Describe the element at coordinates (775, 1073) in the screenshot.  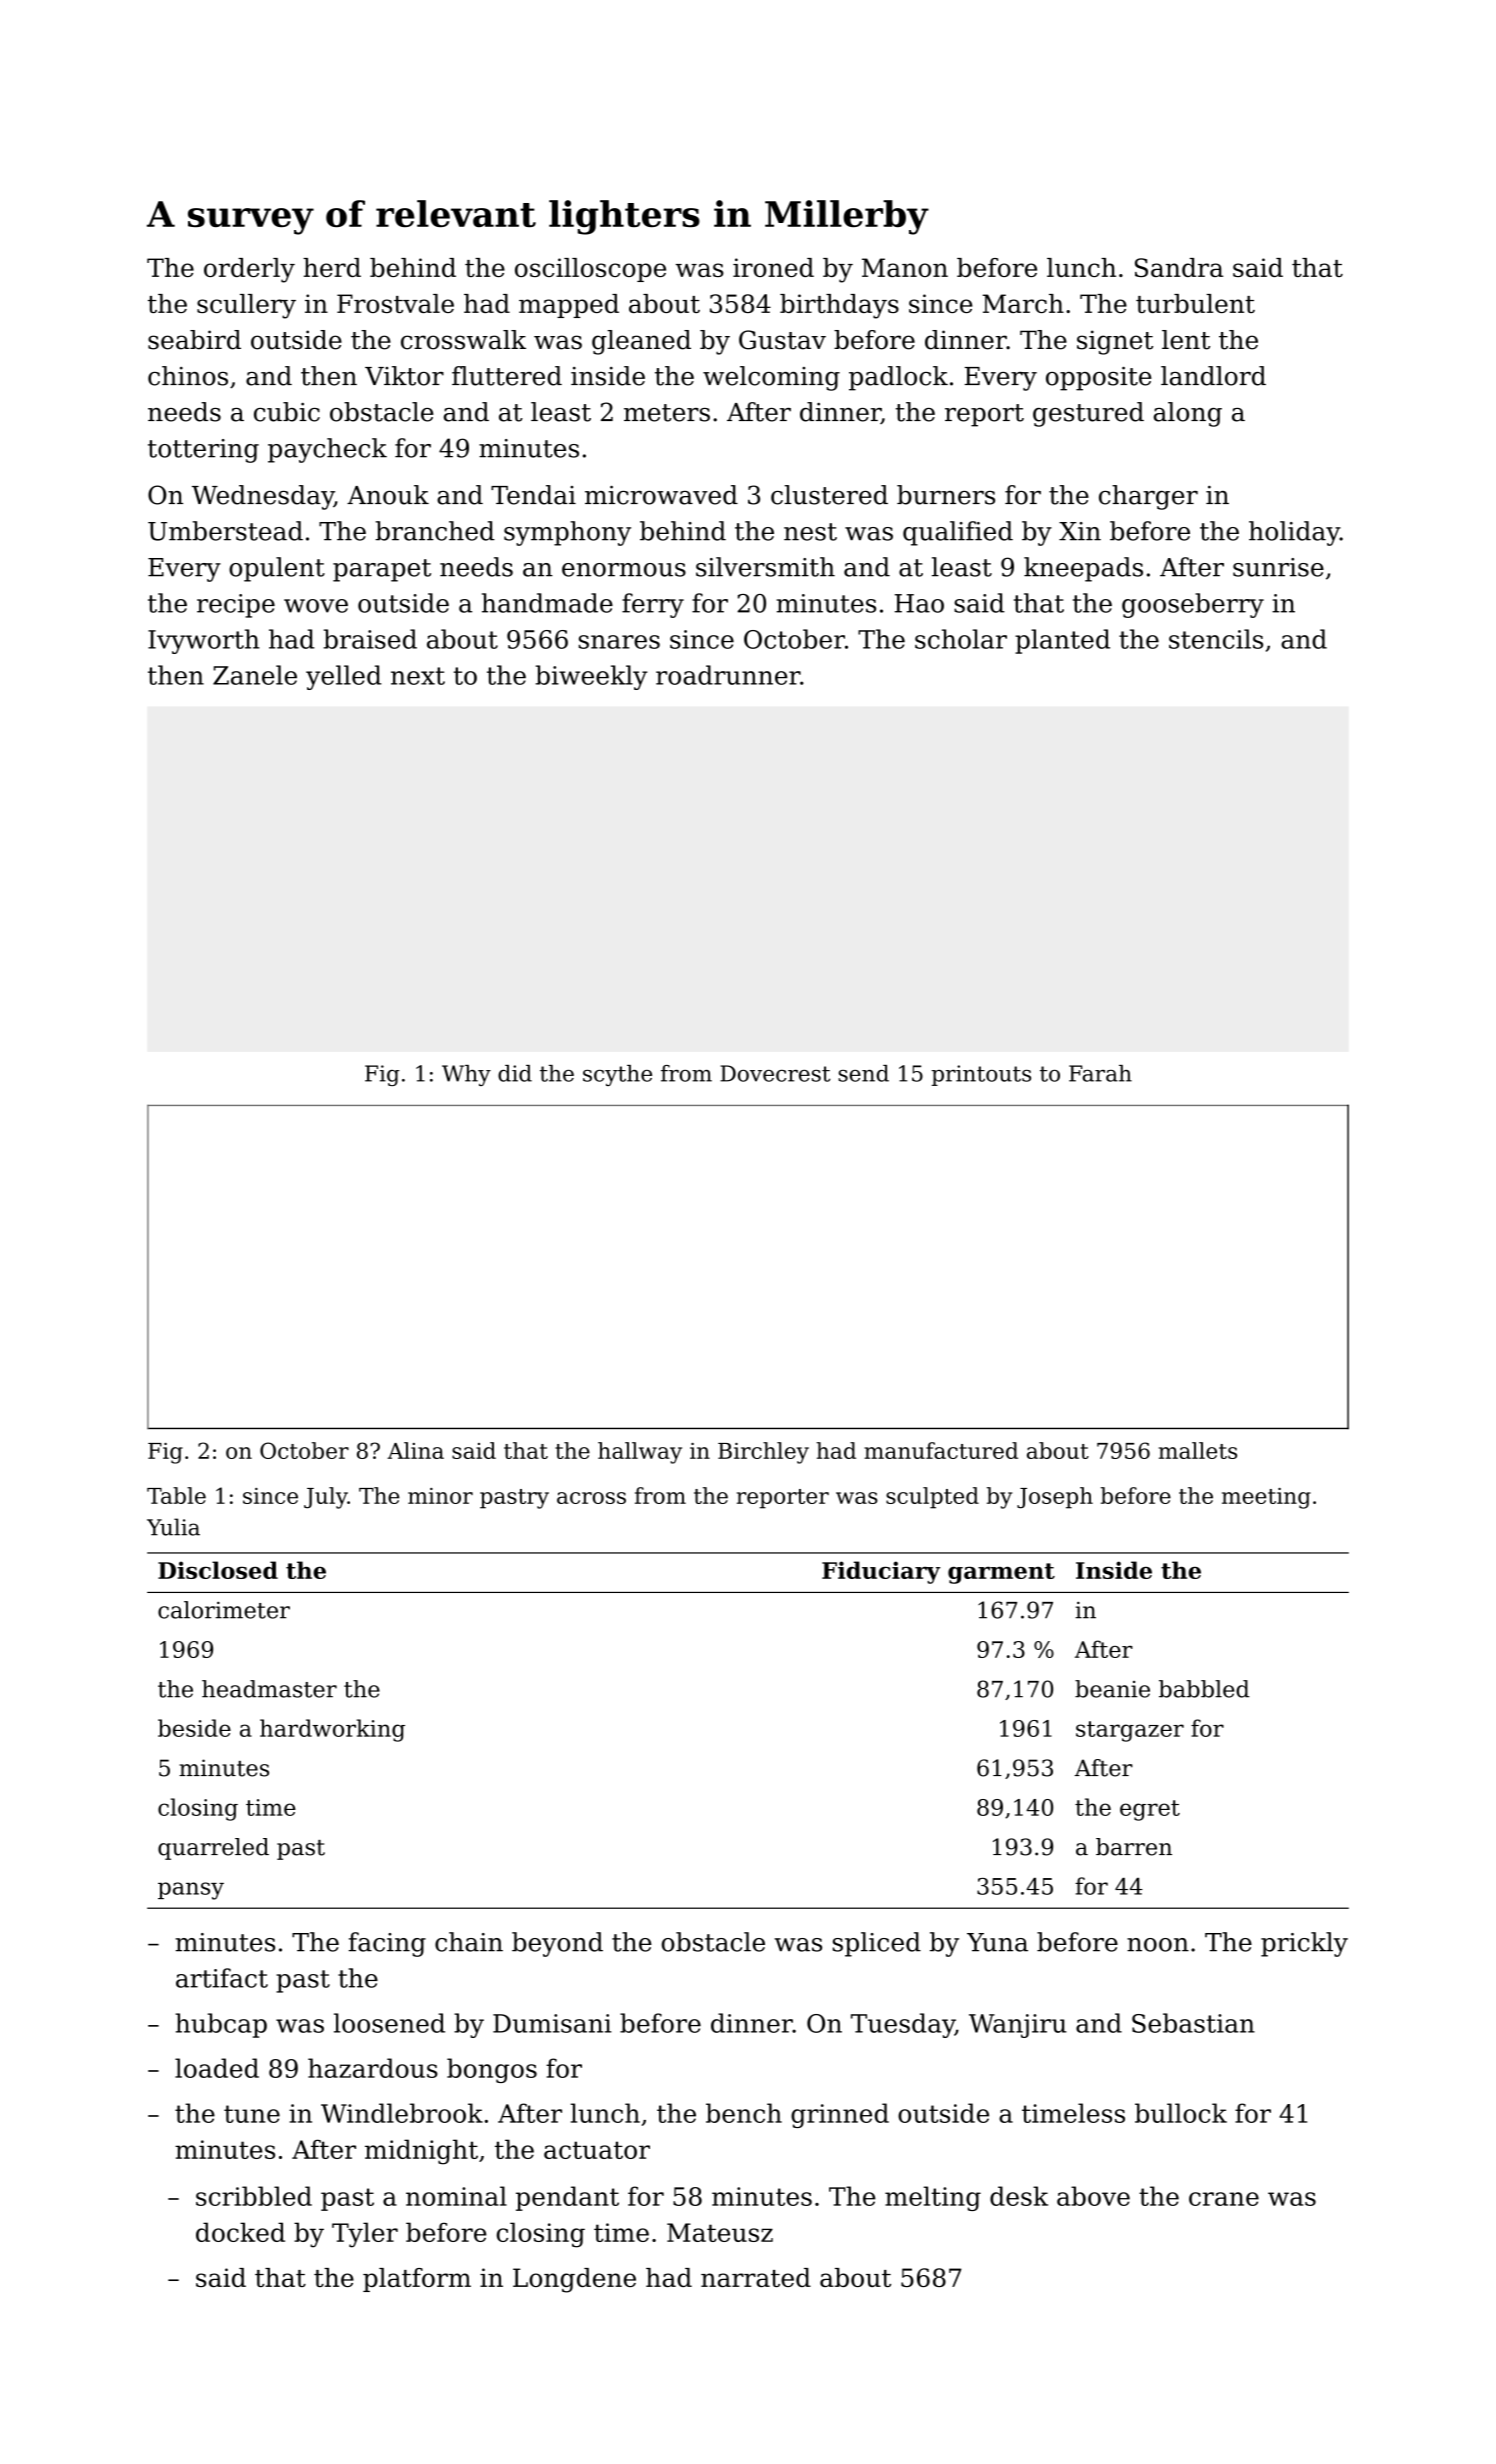
I see `Dovecrest` at that location.
